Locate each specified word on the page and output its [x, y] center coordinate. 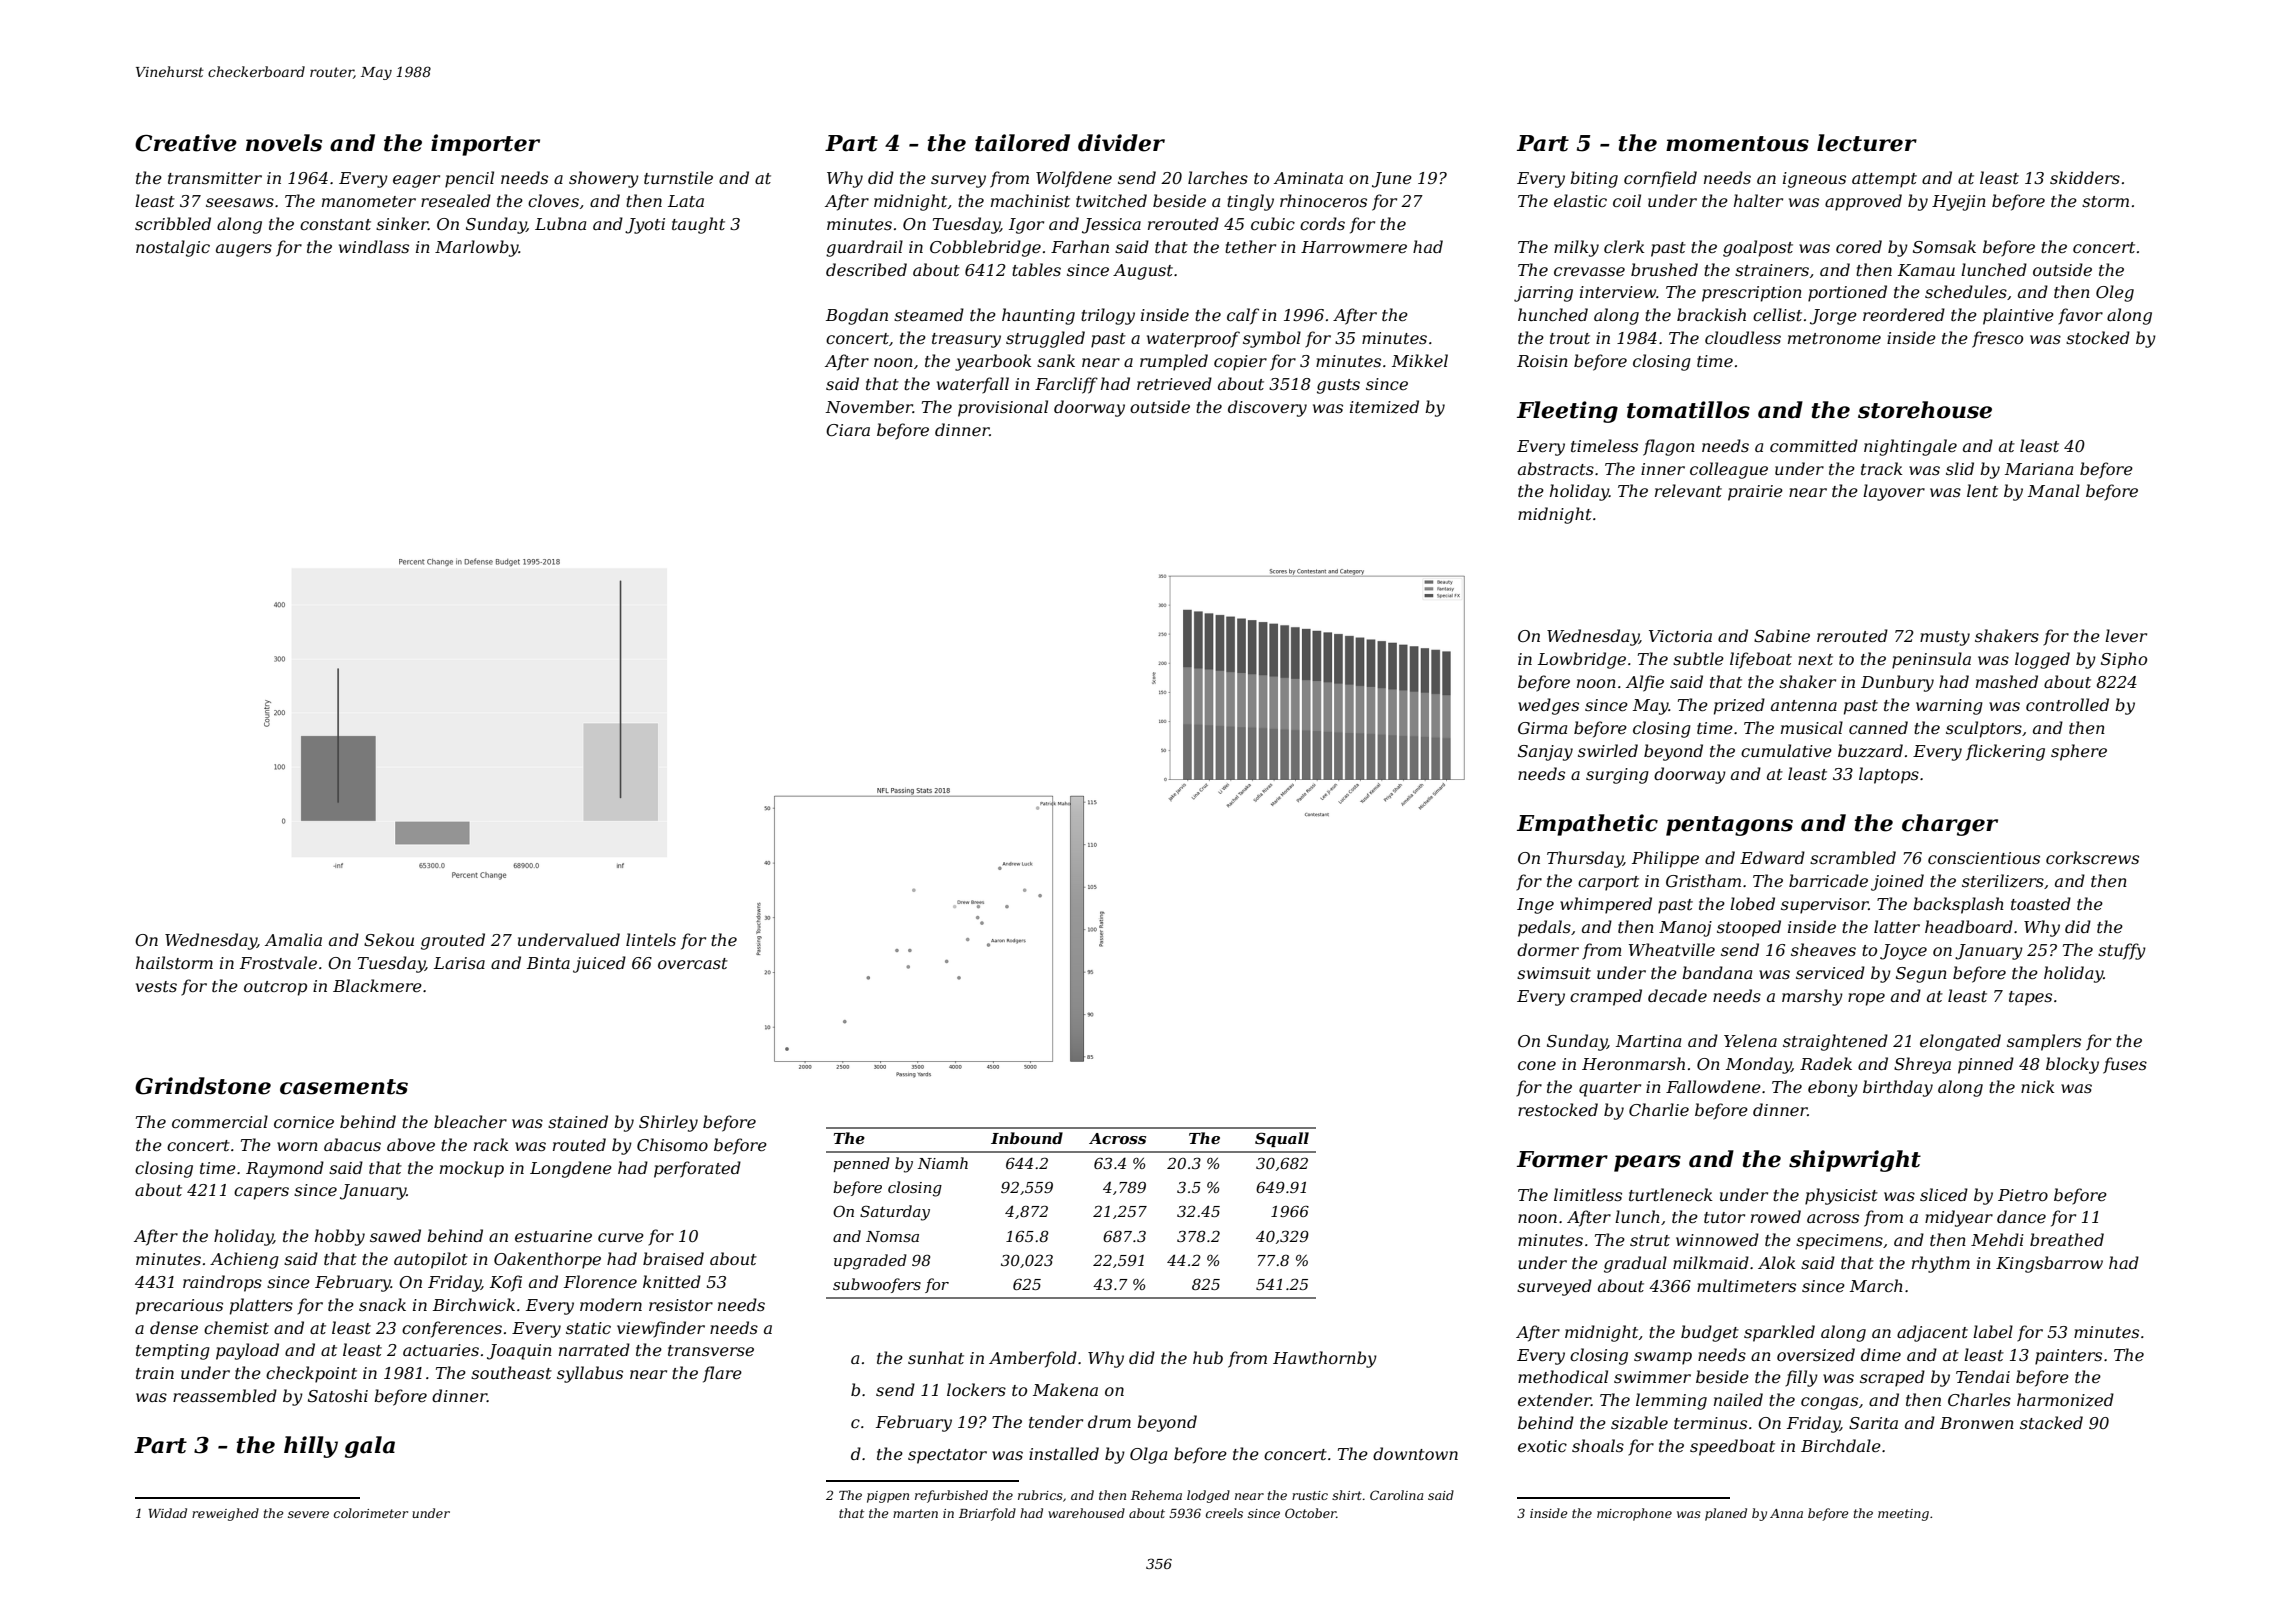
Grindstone [203, 1086]
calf [1243, 316]
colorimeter [371, 1513]
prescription [1752, 294]
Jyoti [645, 226]
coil [1627, 200]
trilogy [1108, 316]
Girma [1542, 728]
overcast [693, 963]
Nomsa [892, 1236]
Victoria [1680, 636]
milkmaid [1711, 1262]
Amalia [293, 939]
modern [611, 1304]
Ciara [848, 430]
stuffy [2122, 951]
